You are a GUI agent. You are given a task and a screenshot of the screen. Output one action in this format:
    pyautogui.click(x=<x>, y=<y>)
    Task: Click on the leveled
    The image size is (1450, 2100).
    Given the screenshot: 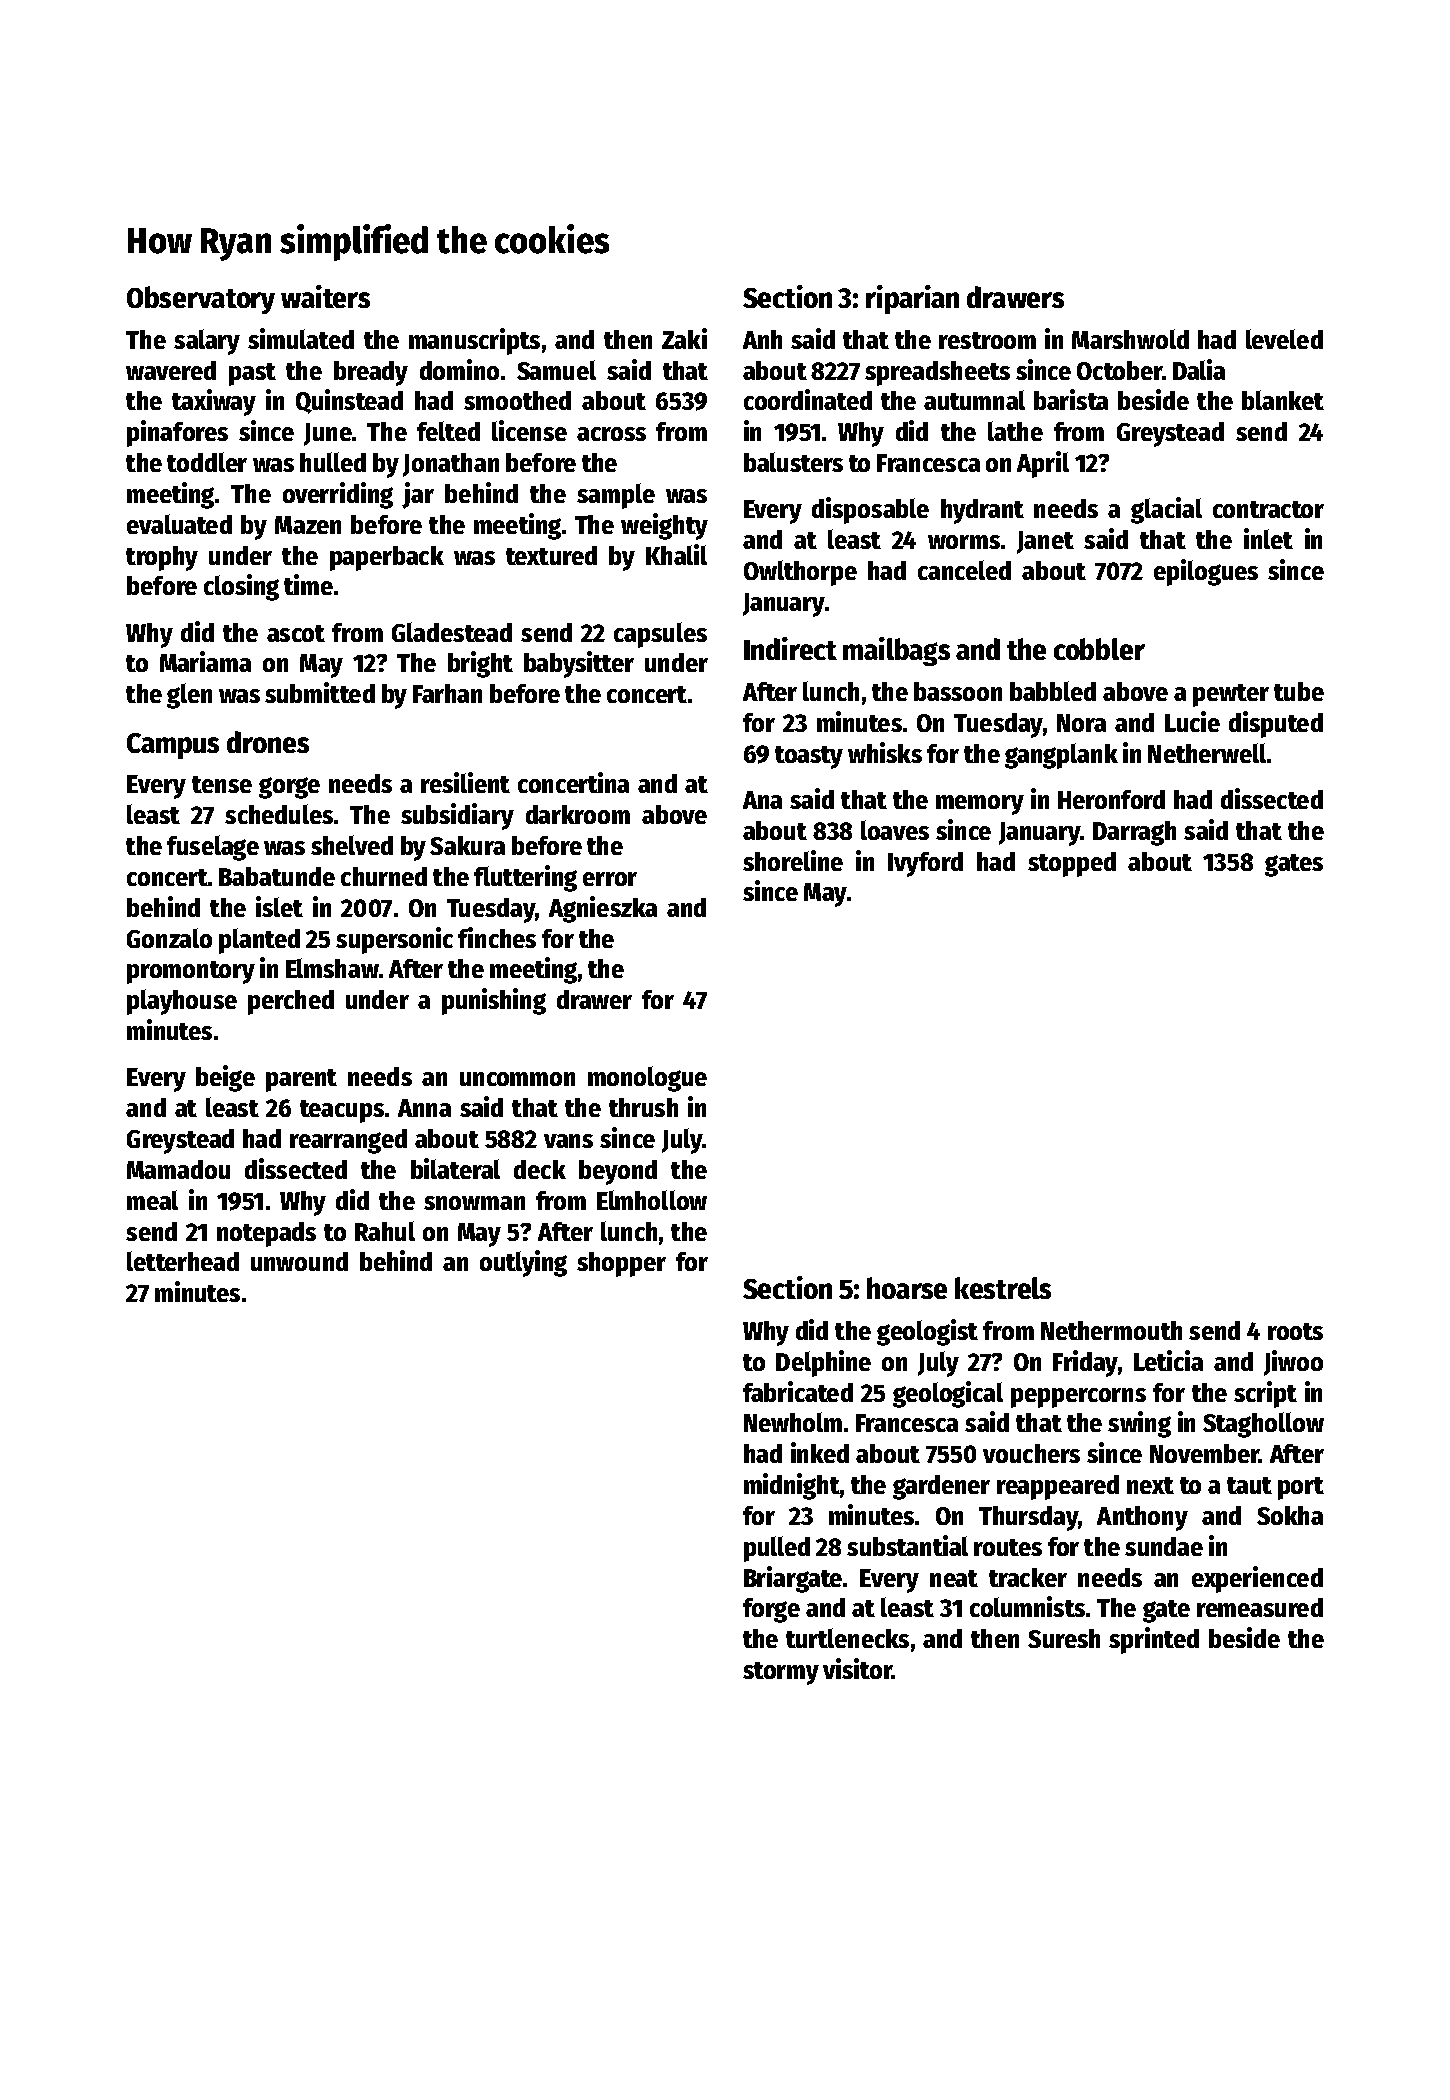 What is the action you would take?
    pyautogui.click(x=1284, y=339)
